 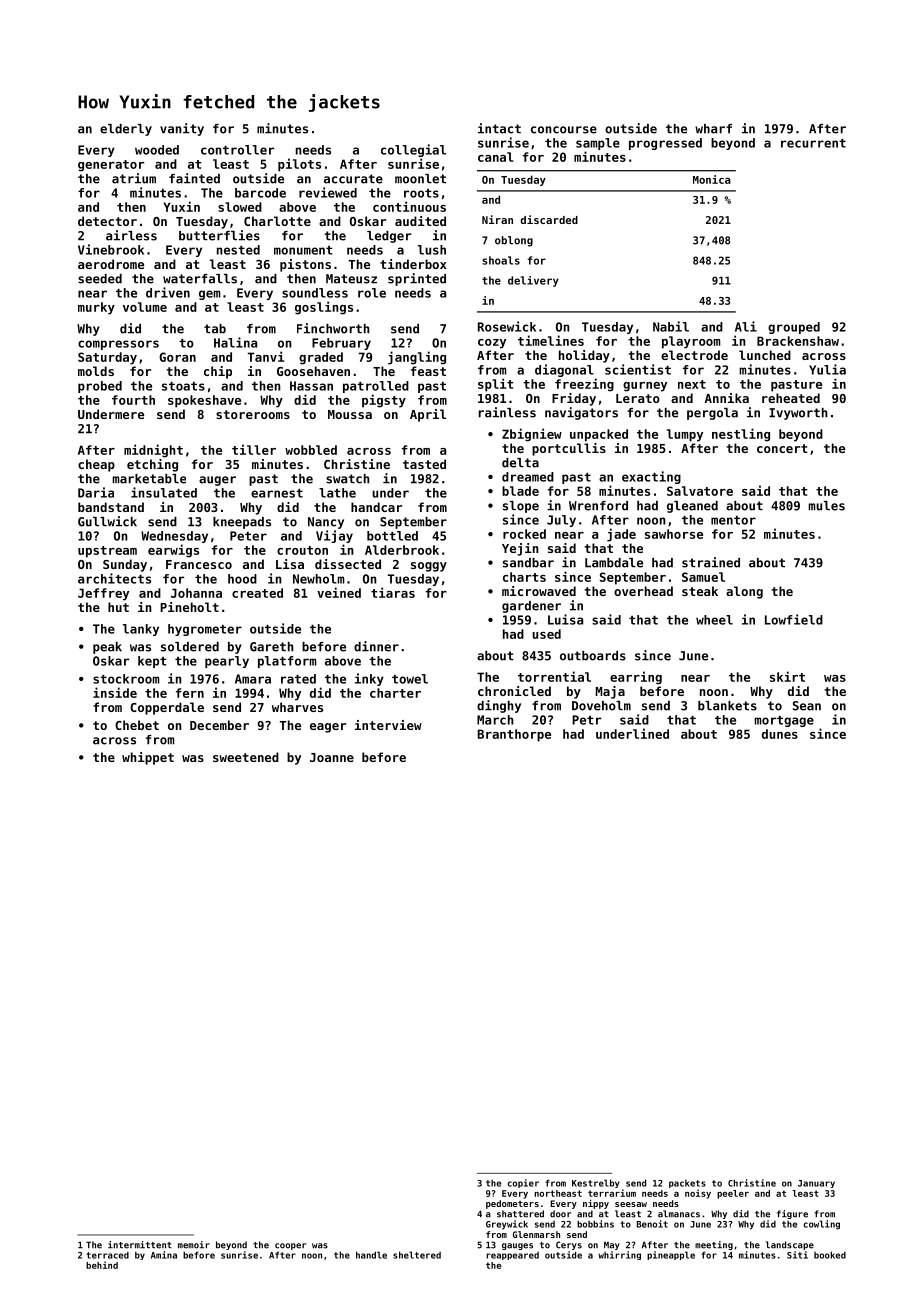 What do you see at coordinates (107, 1255) in the screenshot?
I see `terraced` at bounding box center [107, 1255].
